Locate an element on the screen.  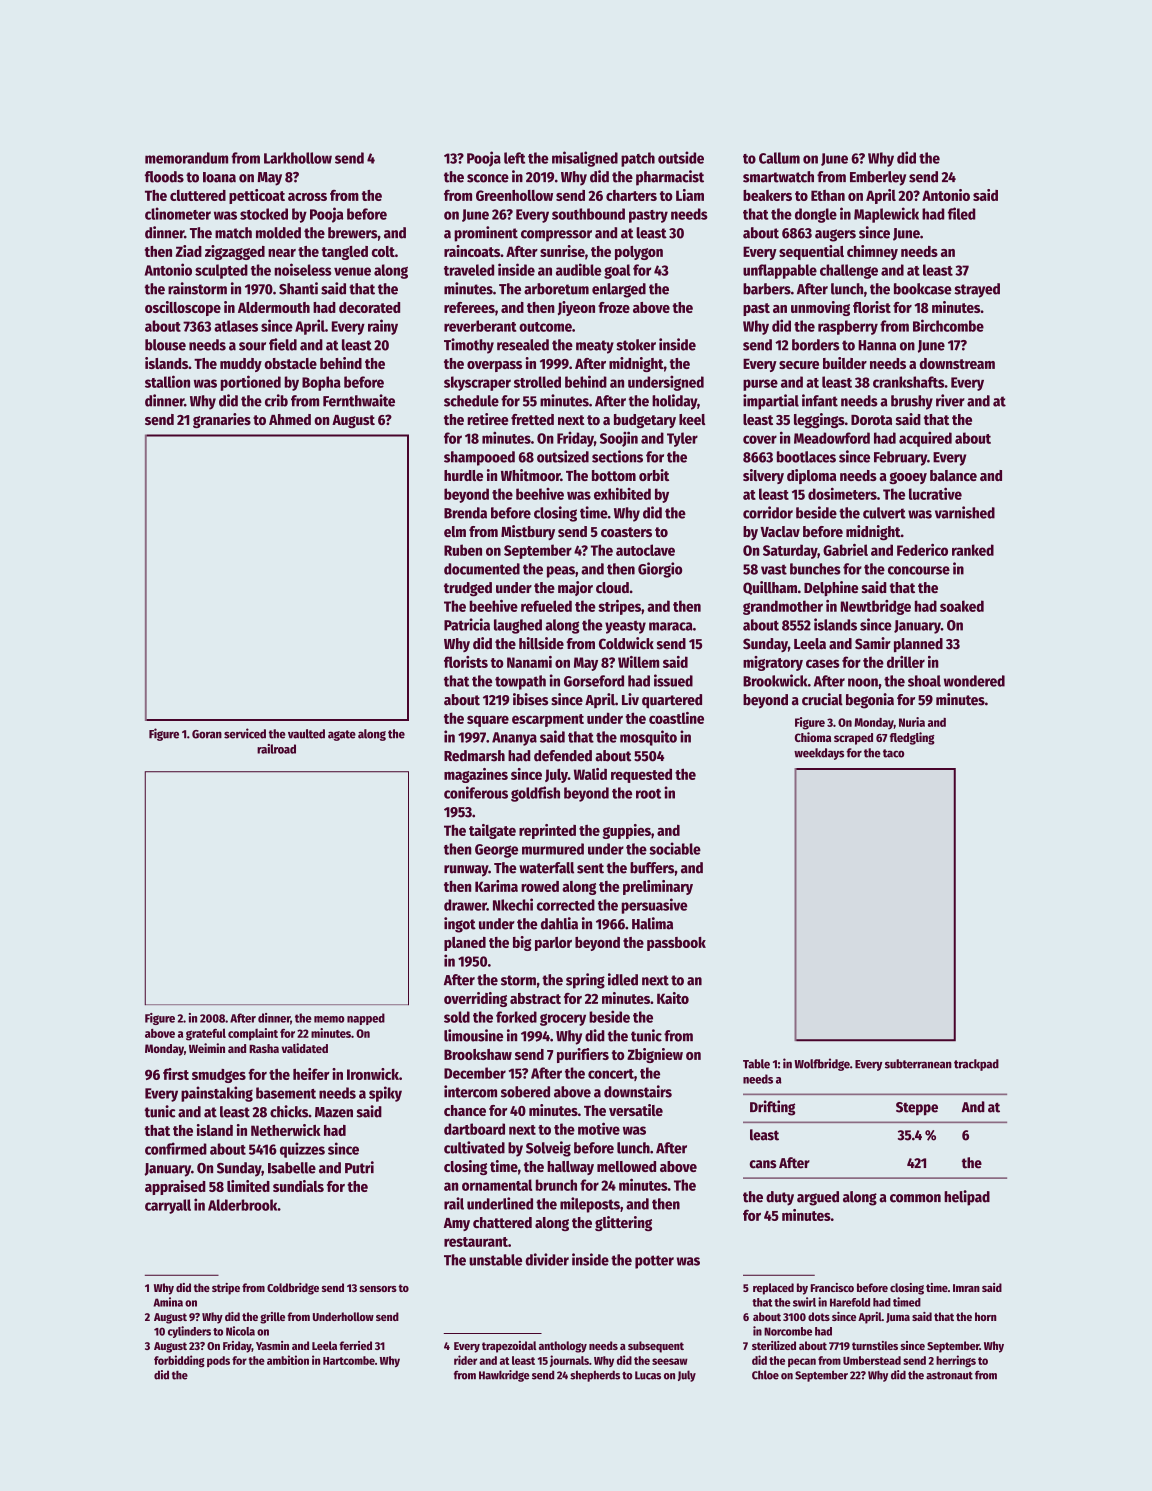
Mistbury is located at coordinates (528, 532).
